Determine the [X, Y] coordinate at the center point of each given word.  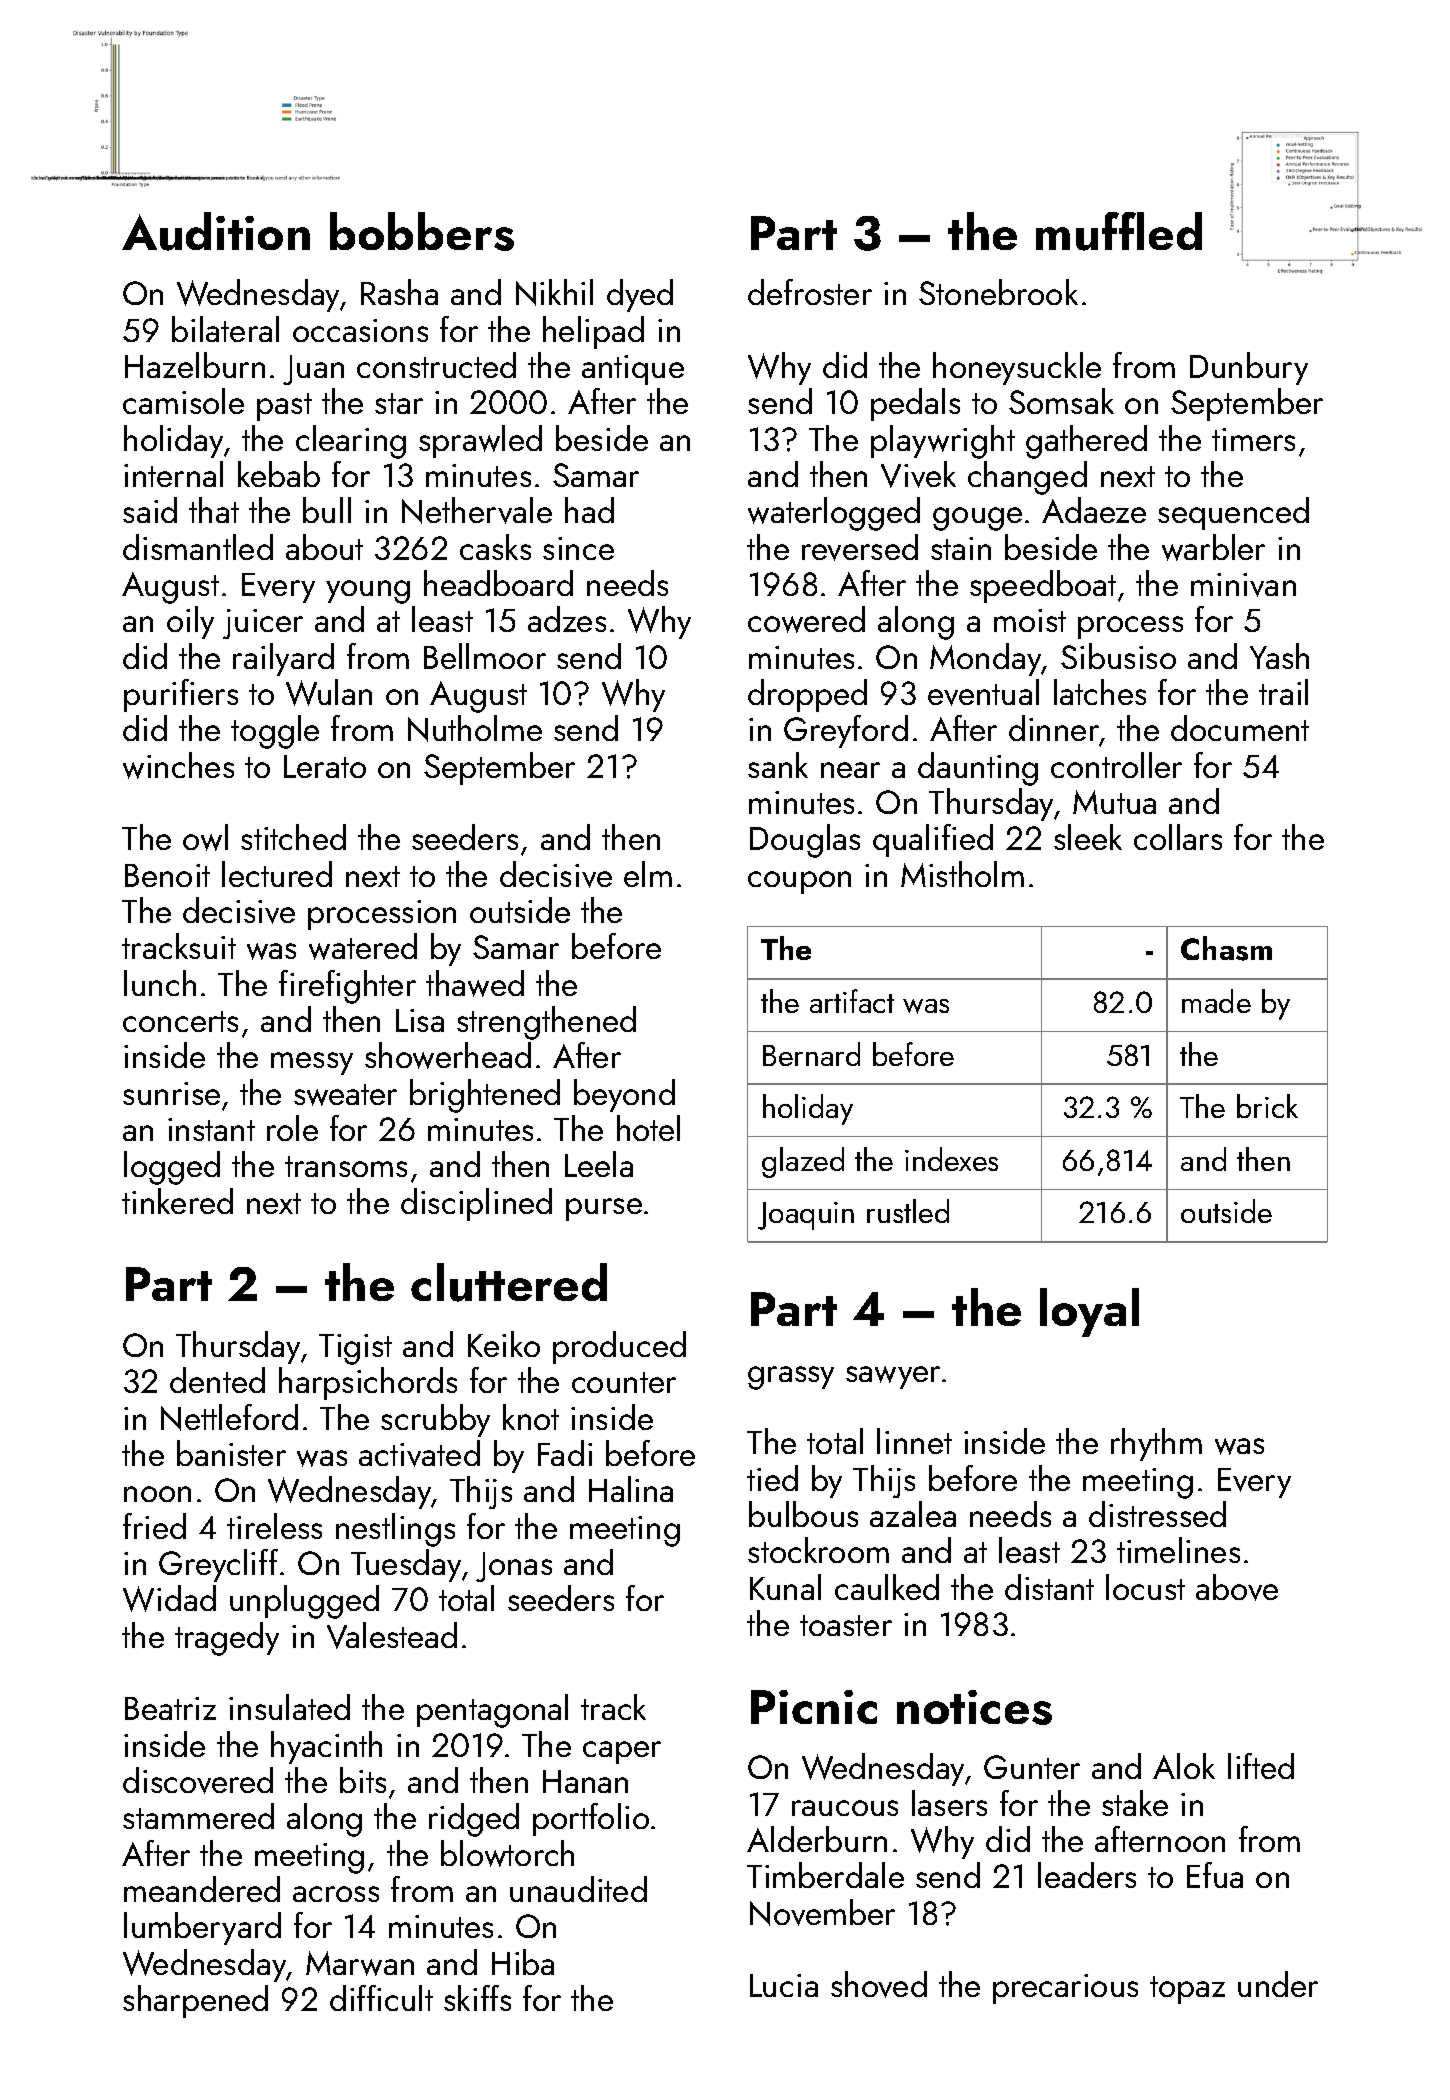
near [850, 770]
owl [205, 837]
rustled [908, 1211]
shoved [879, 1984]
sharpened [195, 2001]
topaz [1187, 1990]
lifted [1261, 1766]
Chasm [1226, 948]
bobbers [422, 231]
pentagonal [492, 1711]
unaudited [578, 1889]
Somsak [1061, 401]
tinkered [177, 1201]
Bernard [811, 1054]
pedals [915, 404]
